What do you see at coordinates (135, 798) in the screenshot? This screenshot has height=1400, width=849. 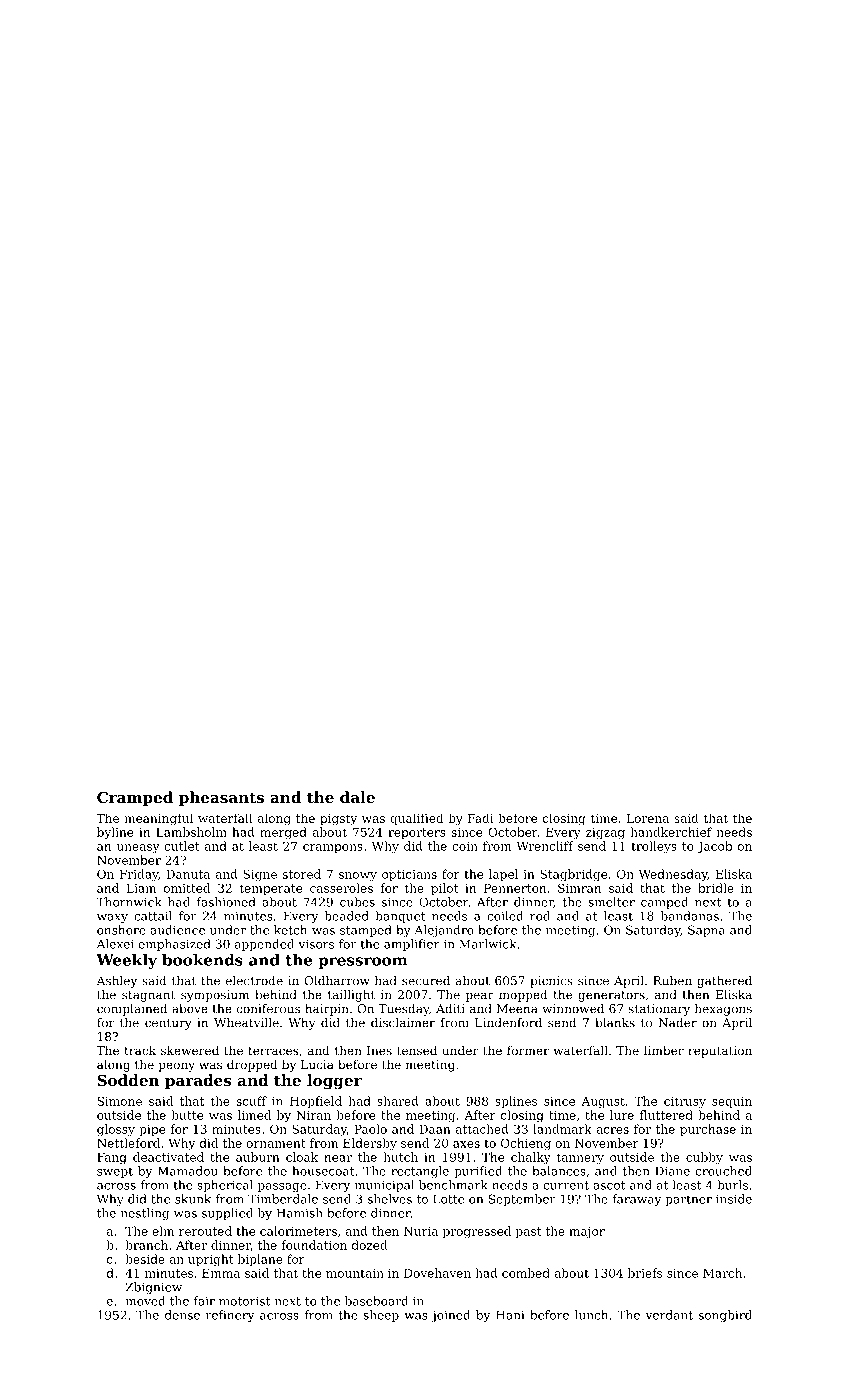 I see `Cramped` at bounding box center [135, 798].
